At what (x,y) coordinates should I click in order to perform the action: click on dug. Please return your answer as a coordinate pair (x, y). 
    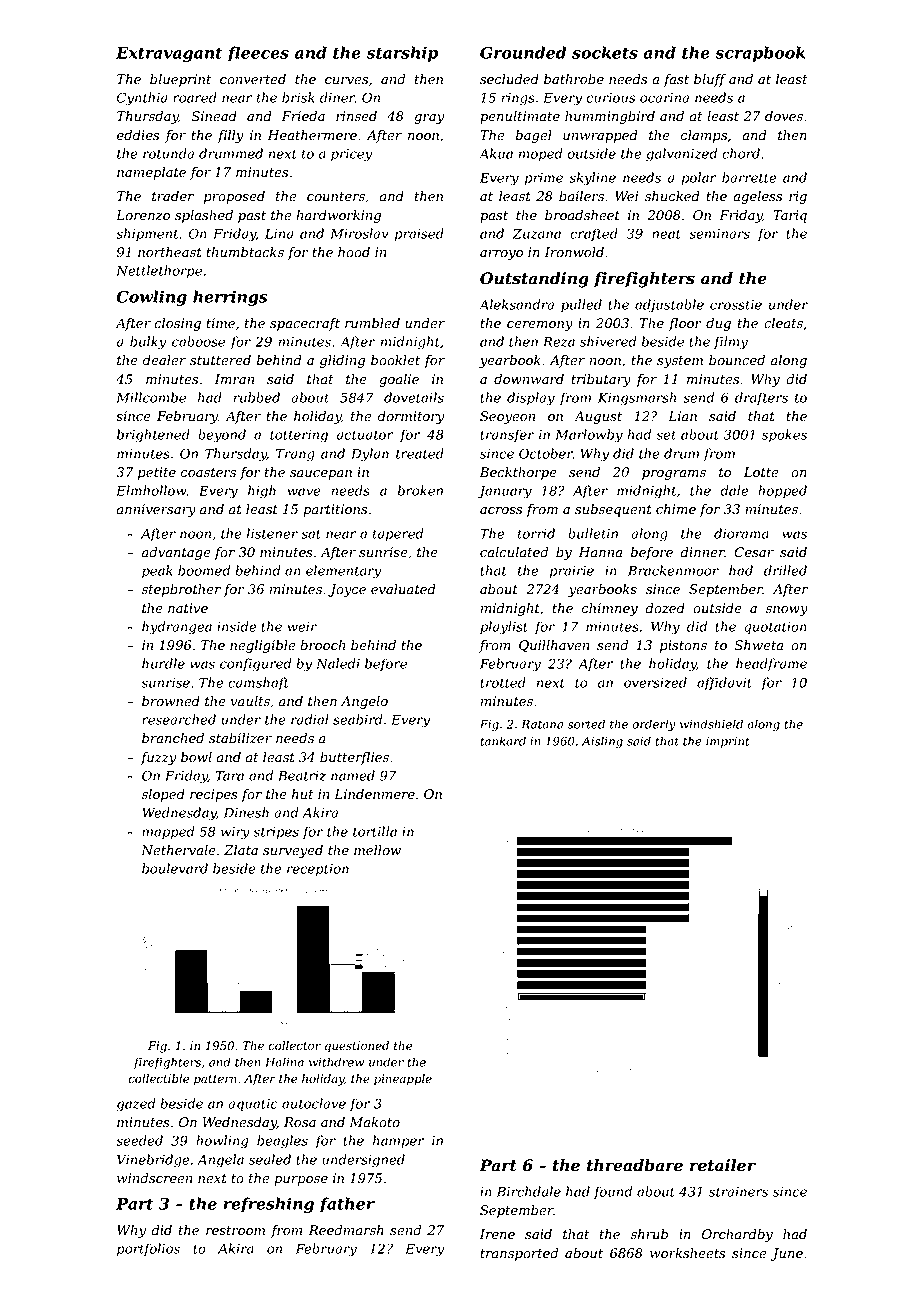
    Looking at the image, I should click on (718, 324).
